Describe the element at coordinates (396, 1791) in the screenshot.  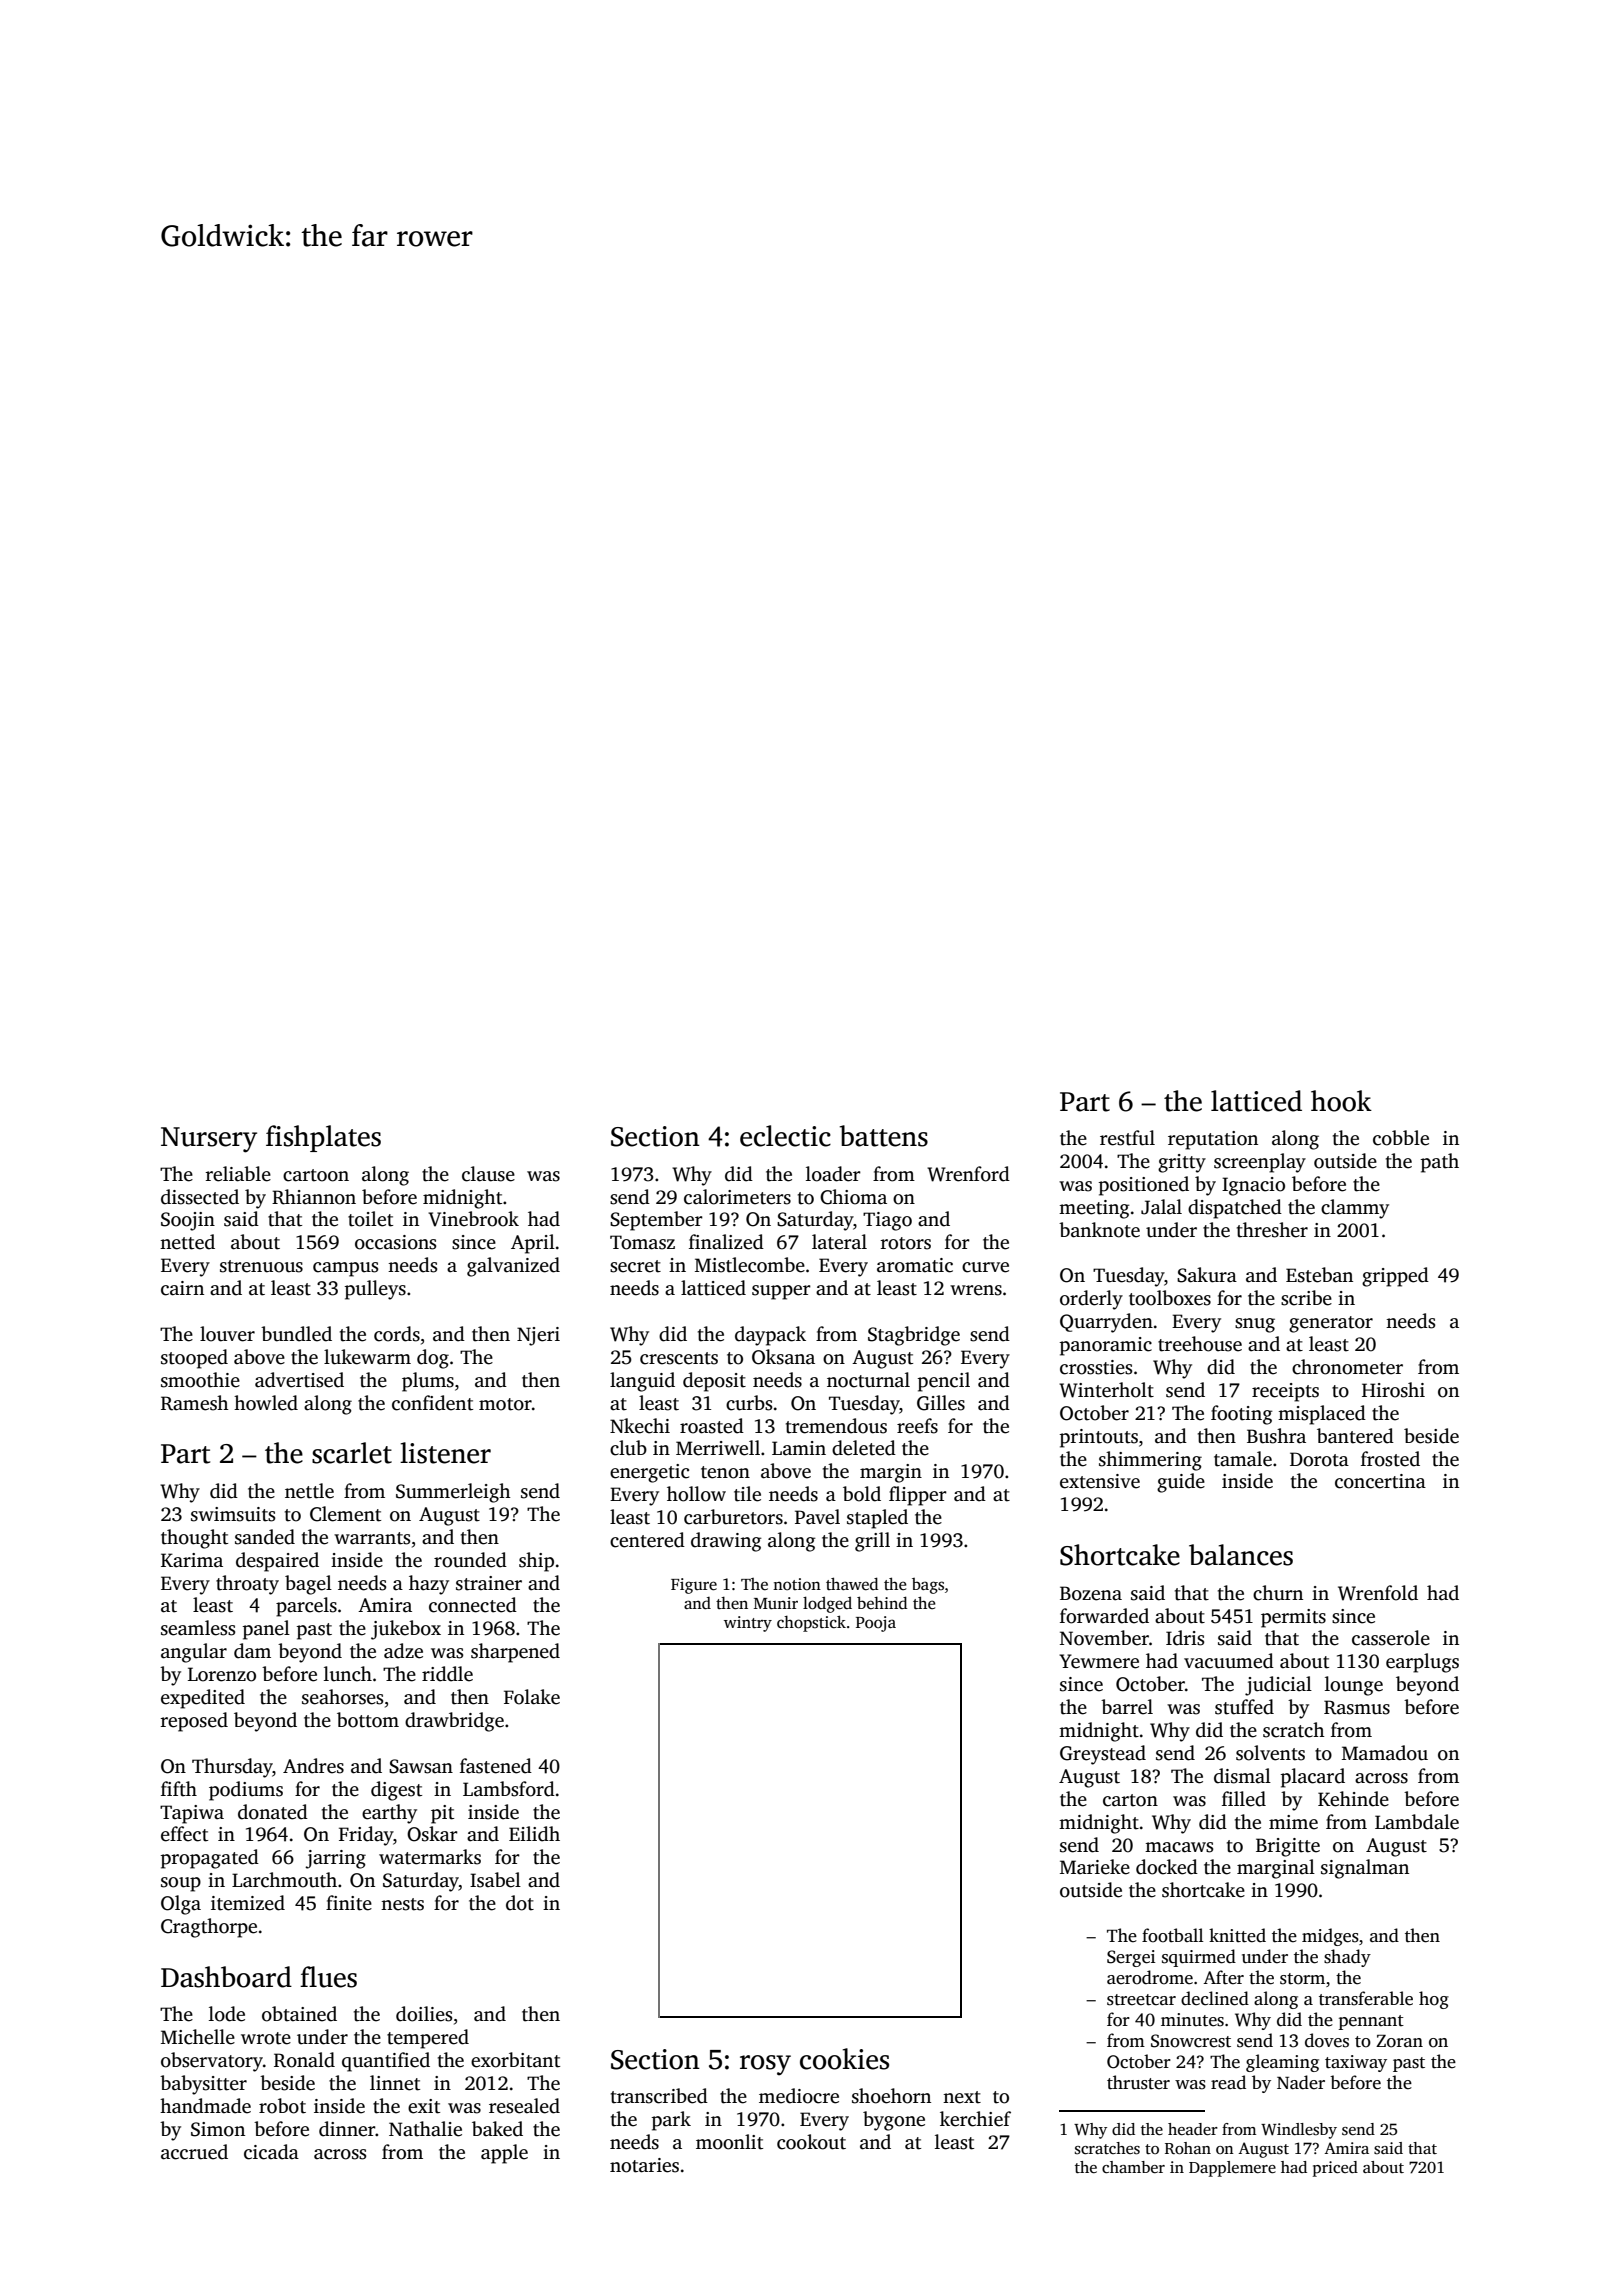
I see `digest` at that location.
